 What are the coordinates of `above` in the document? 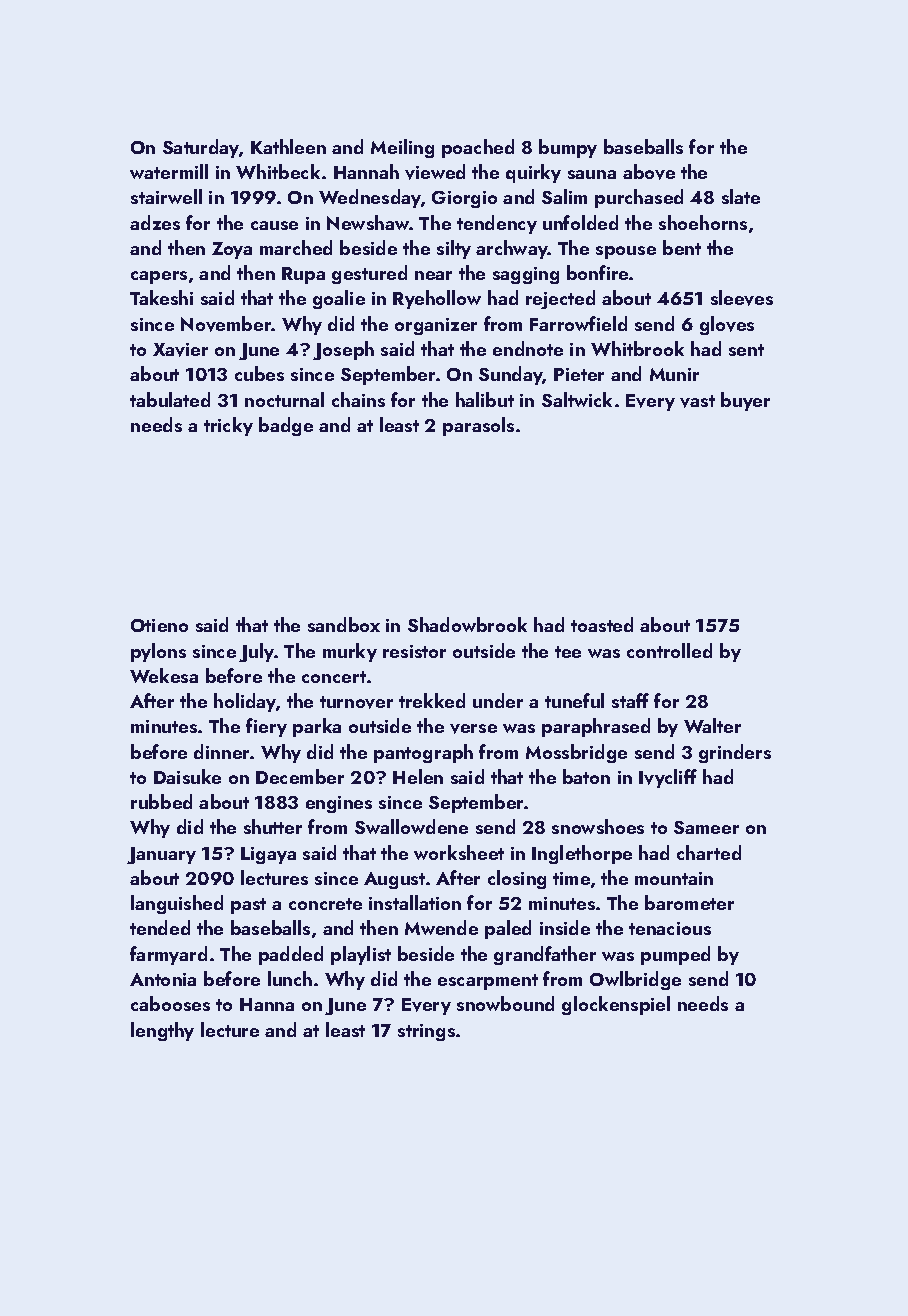 It's located at (649, 172).
